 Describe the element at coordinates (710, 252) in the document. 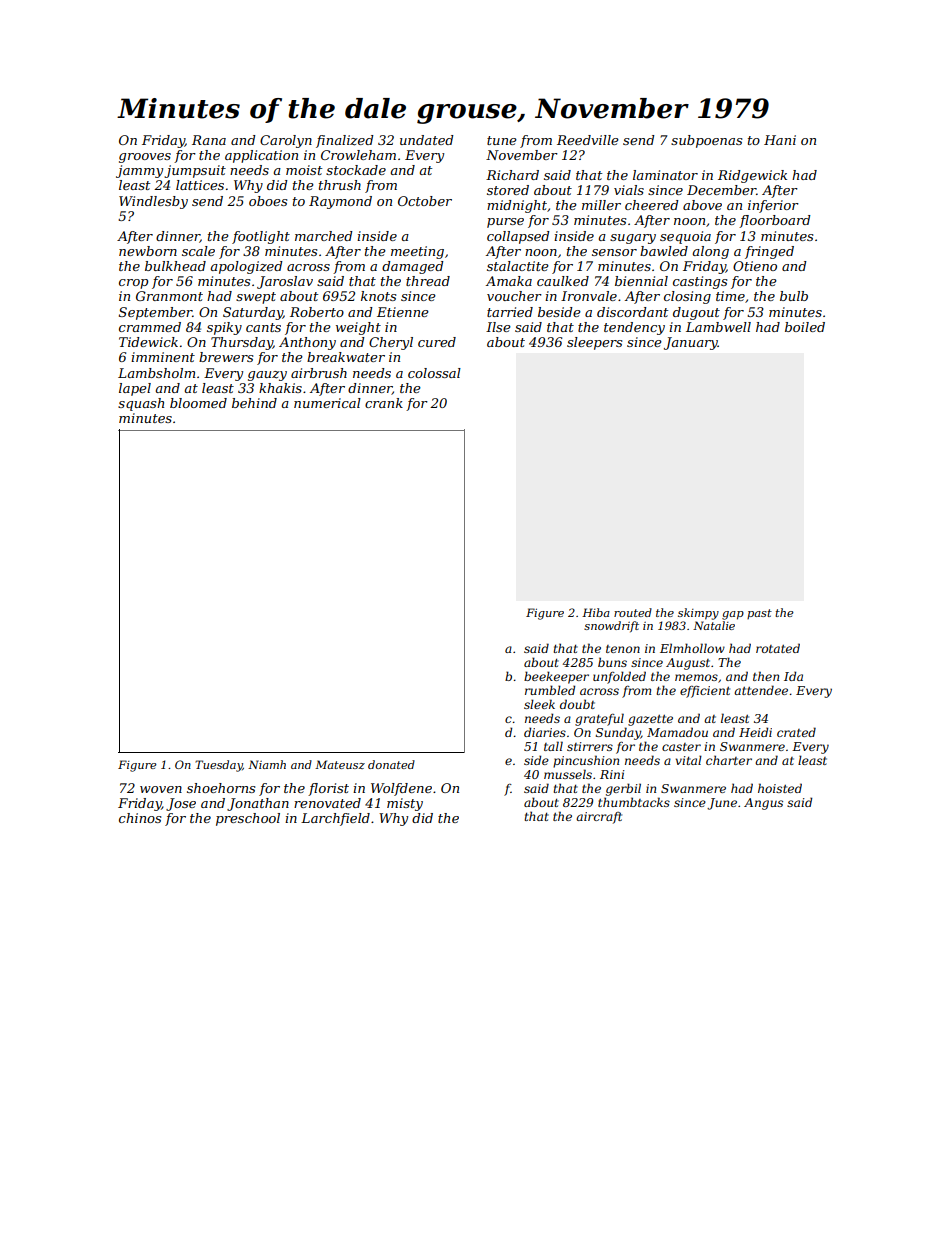

I see `along` at that location.
